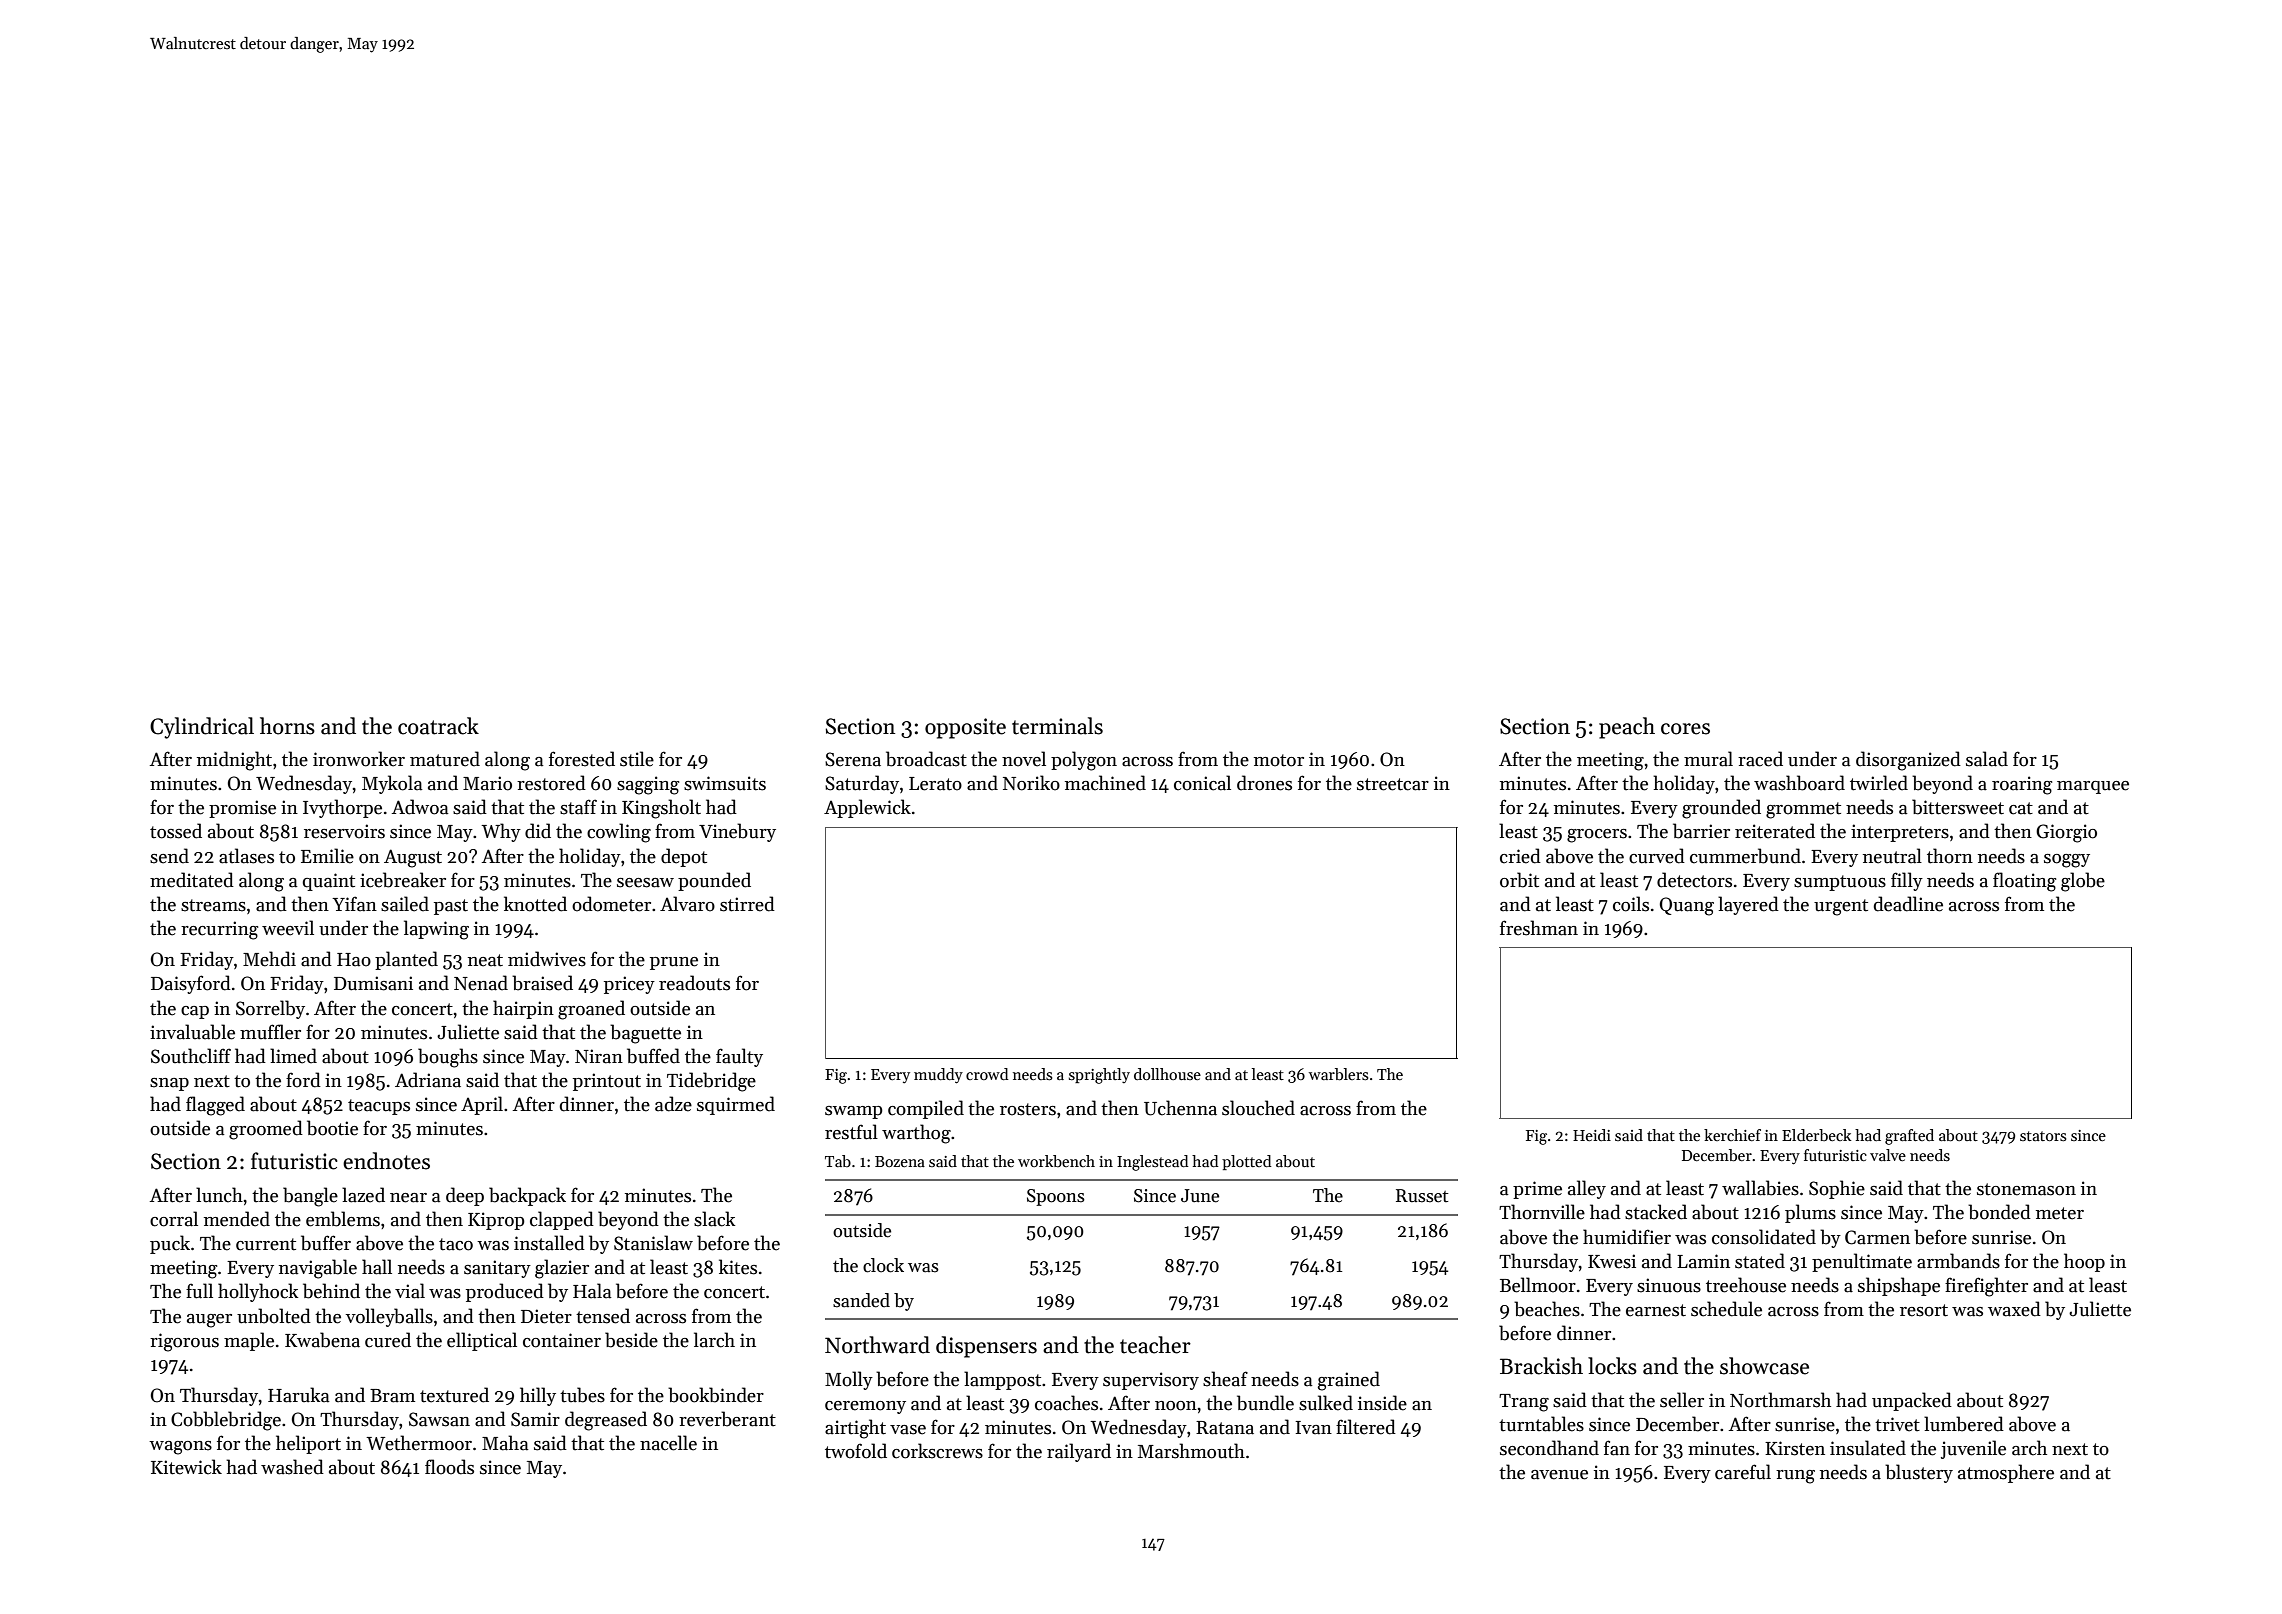 Image resolution: width=2282 pixels, height=1614 pixels. I want to click on tossed, so click(176, 831).
